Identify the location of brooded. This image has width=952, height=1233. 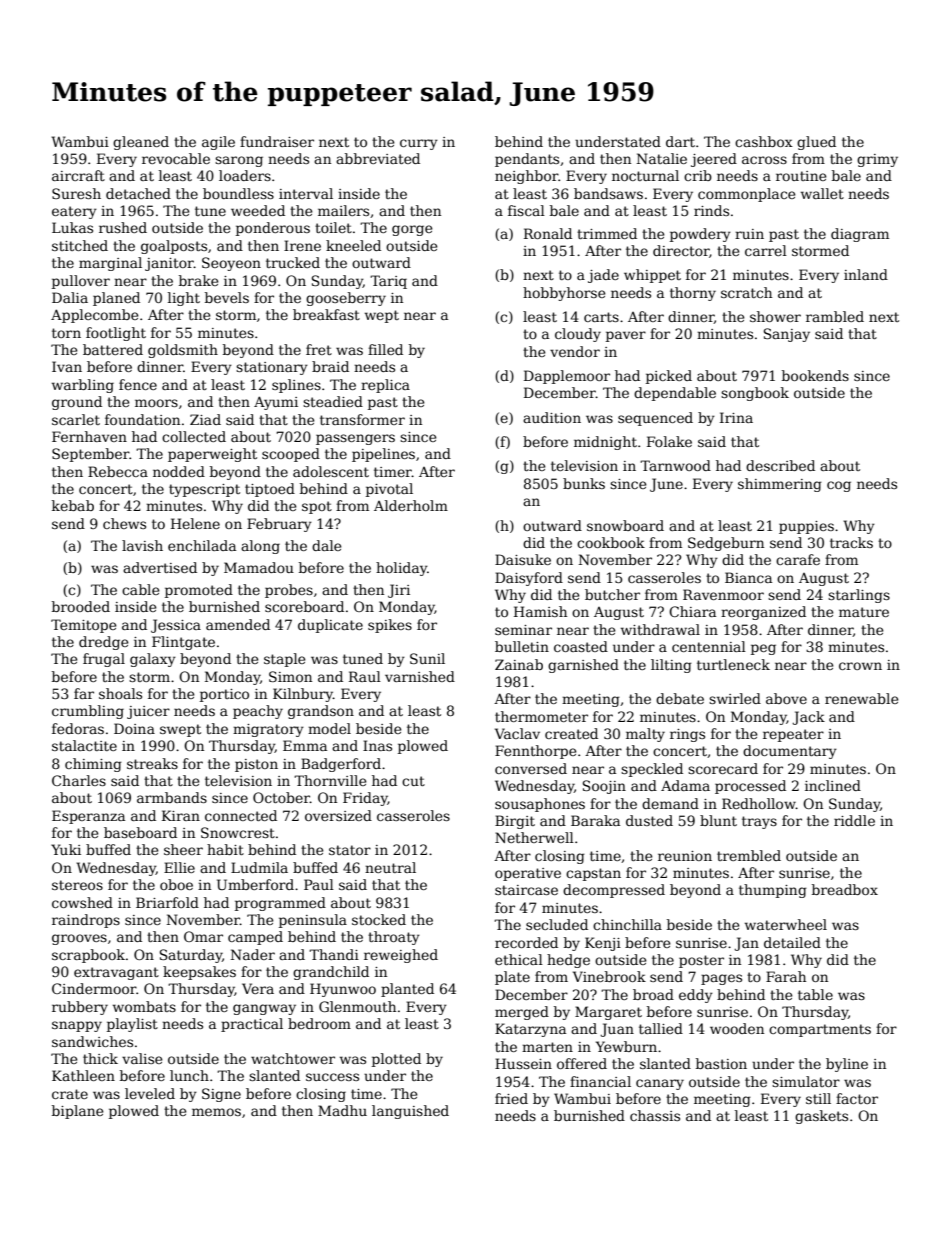
(81, 606).
